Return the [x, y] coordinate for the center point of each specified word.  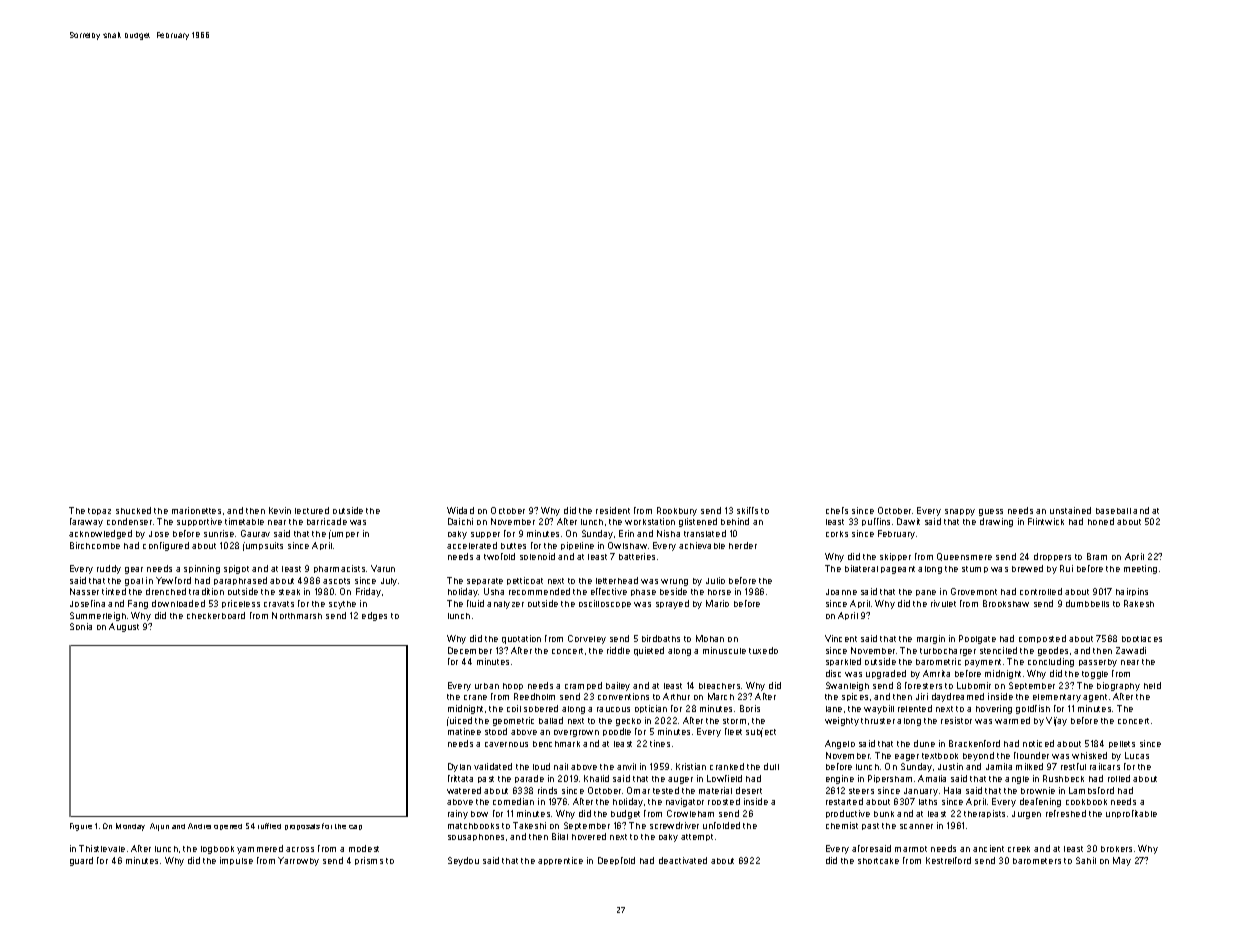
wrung [674, 582]
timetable [244, 521]
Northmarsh [297, 615]
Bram [1097, 556]
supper [485, 535]
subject [761, 732]
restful [1073, 766]
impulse [236, 861]
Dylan [459, 767]
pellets [1122, 744]
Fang [138, 604]
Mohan [710, 638]
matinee [464, 731]
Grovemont [974, 591]
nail [561, 766]
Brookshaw [1006, 603]
